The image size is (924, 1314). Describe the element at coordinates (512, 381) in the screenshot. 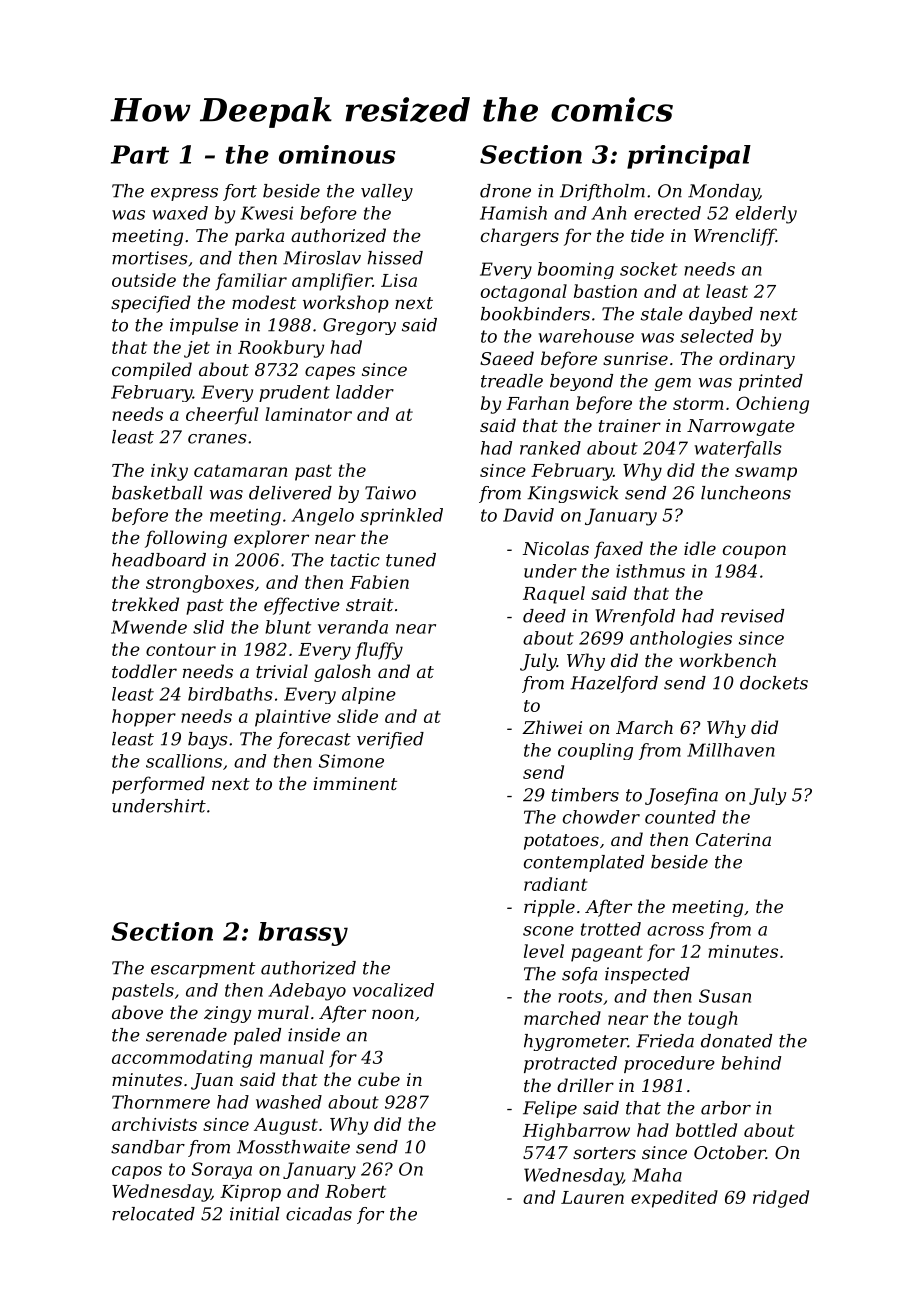

I see `treadle` at that location.
